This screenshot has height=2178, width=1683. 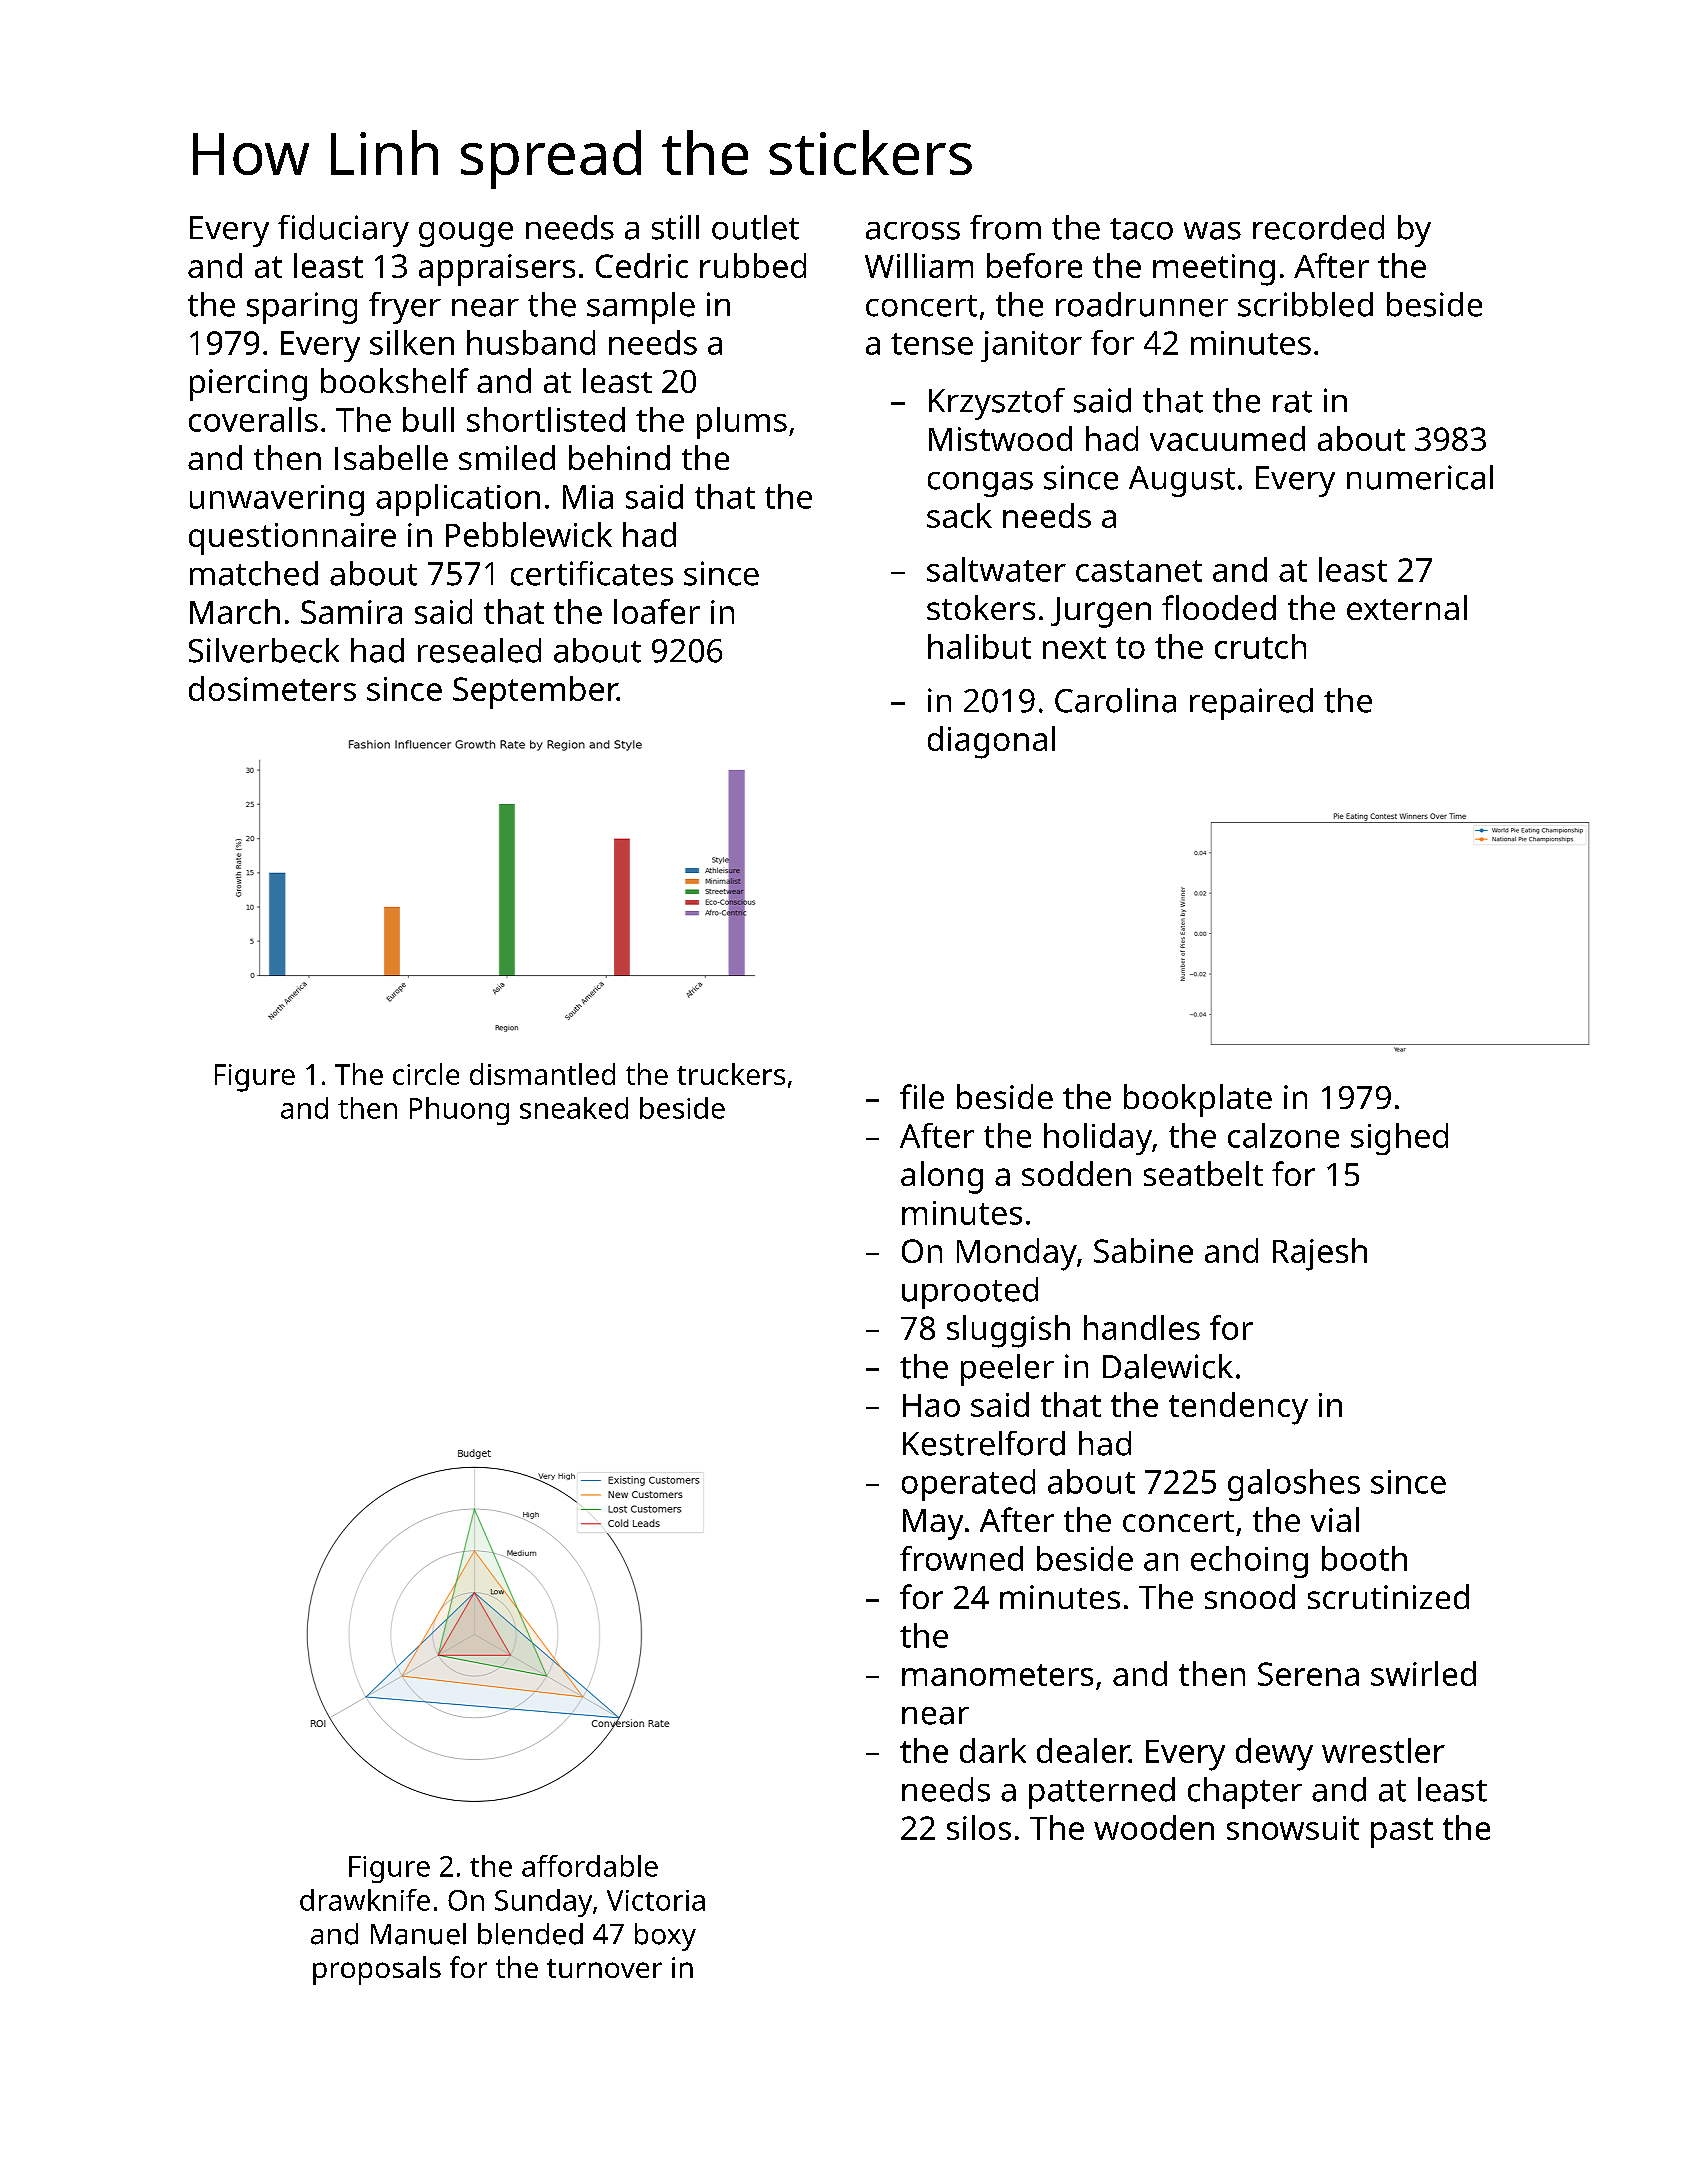 What do you see at coordinates (277, 500) in the screenshot?
I see `unwavering` at bounding box center [277, 500].
